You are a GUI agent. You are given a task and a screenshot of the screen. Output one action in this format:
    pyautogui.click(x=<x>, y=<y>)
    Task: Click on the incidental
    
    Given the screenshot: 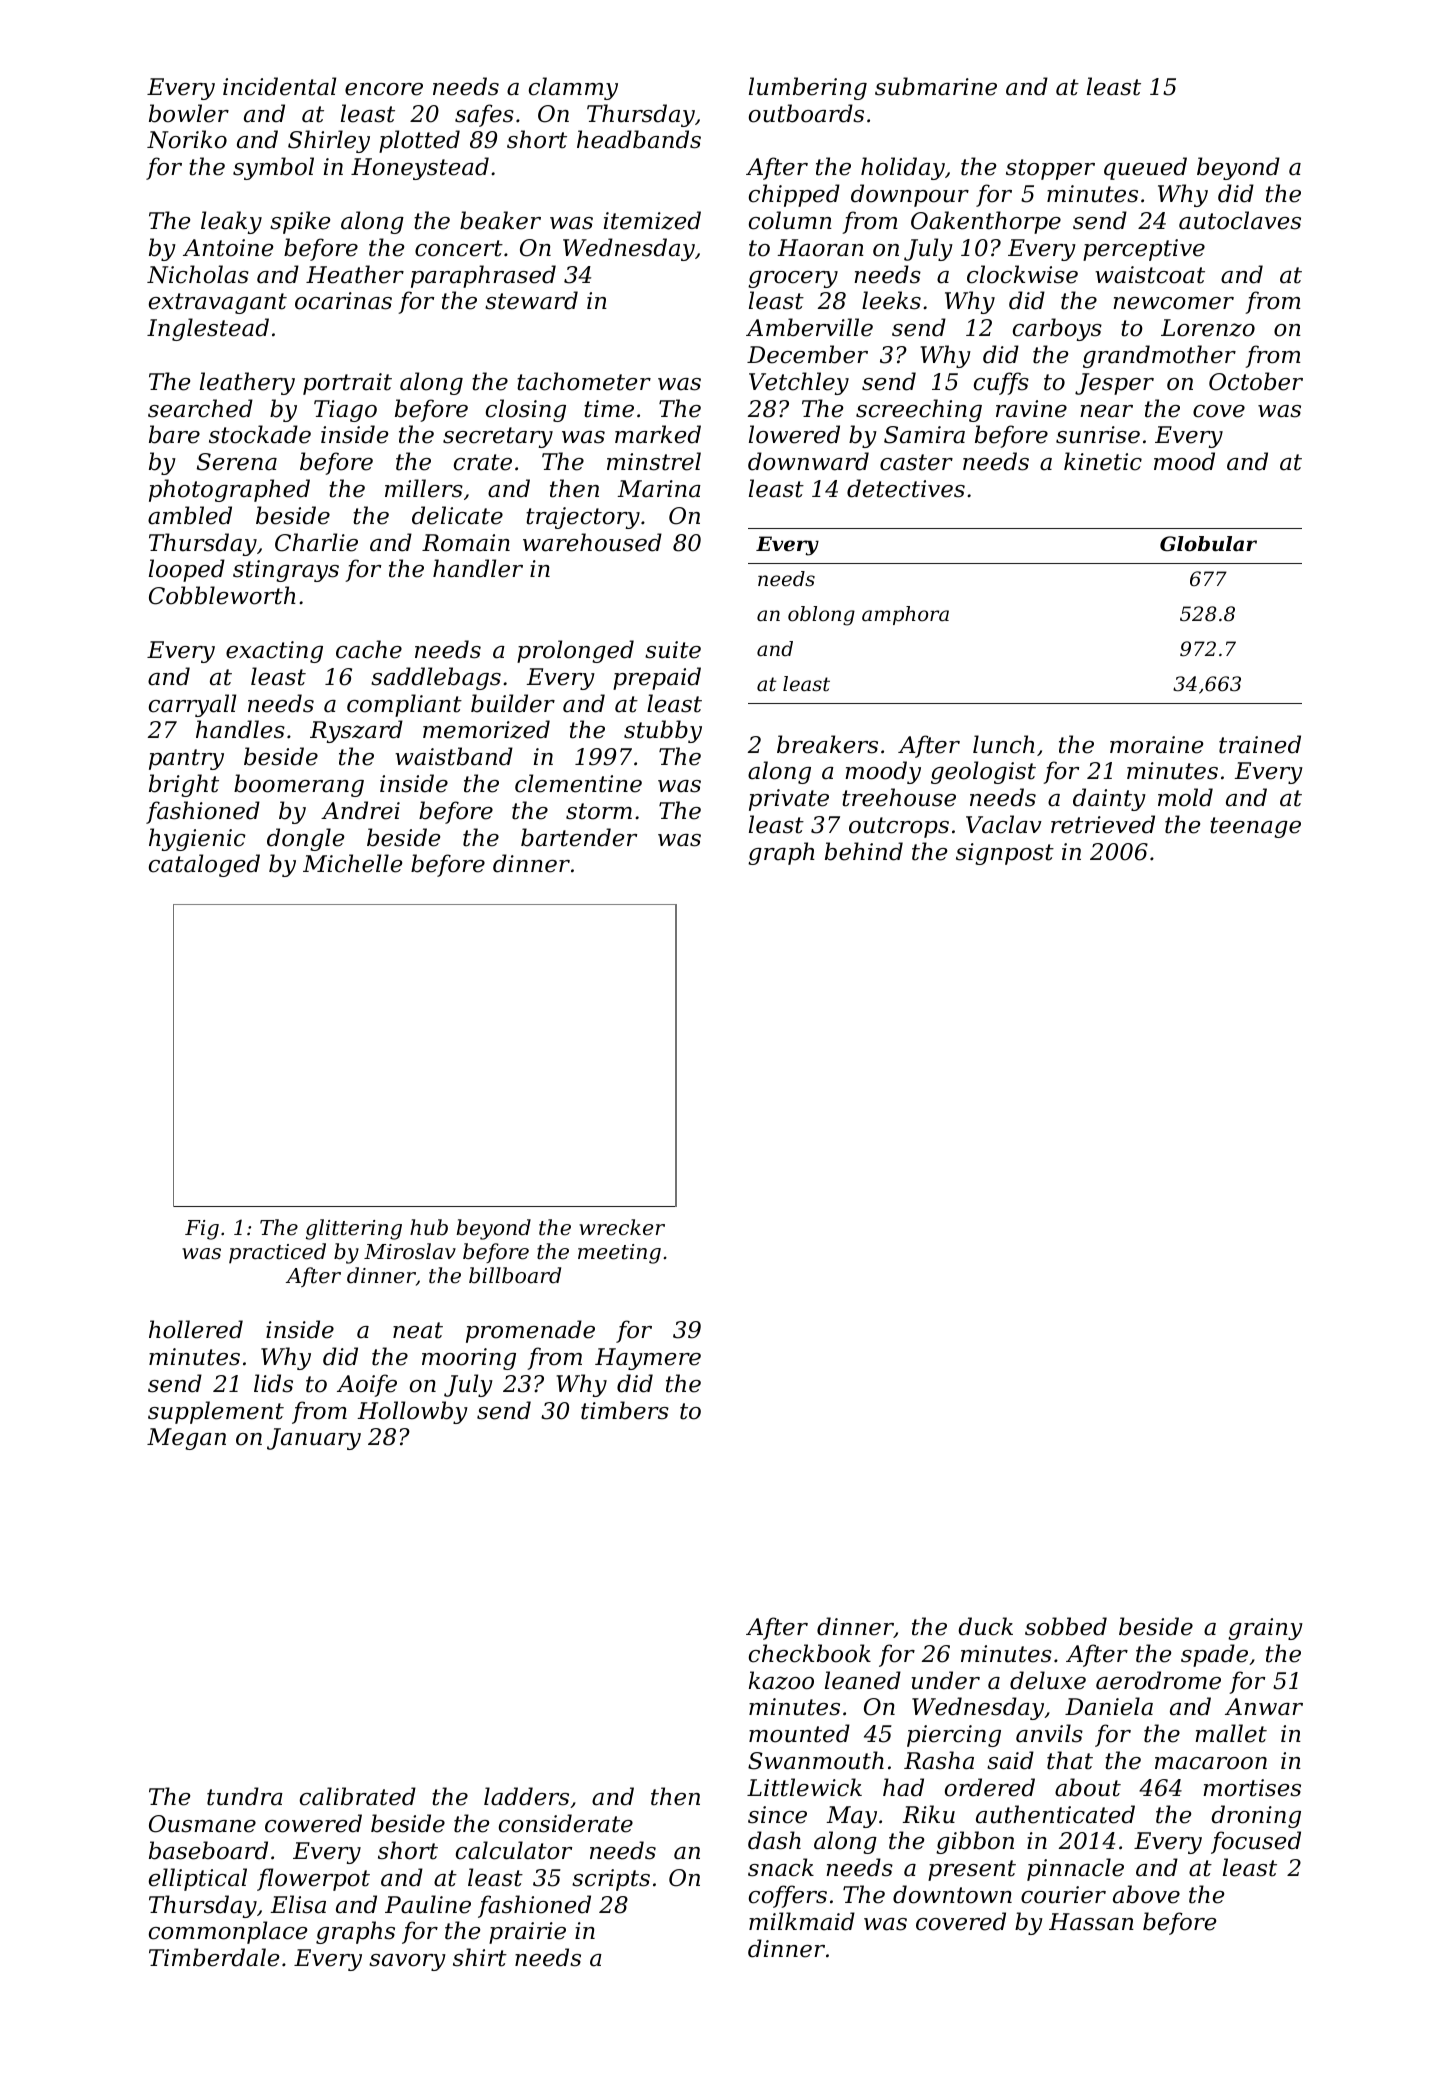 What is the action you would take?
    pyautogui.click(x=279, y=86)
